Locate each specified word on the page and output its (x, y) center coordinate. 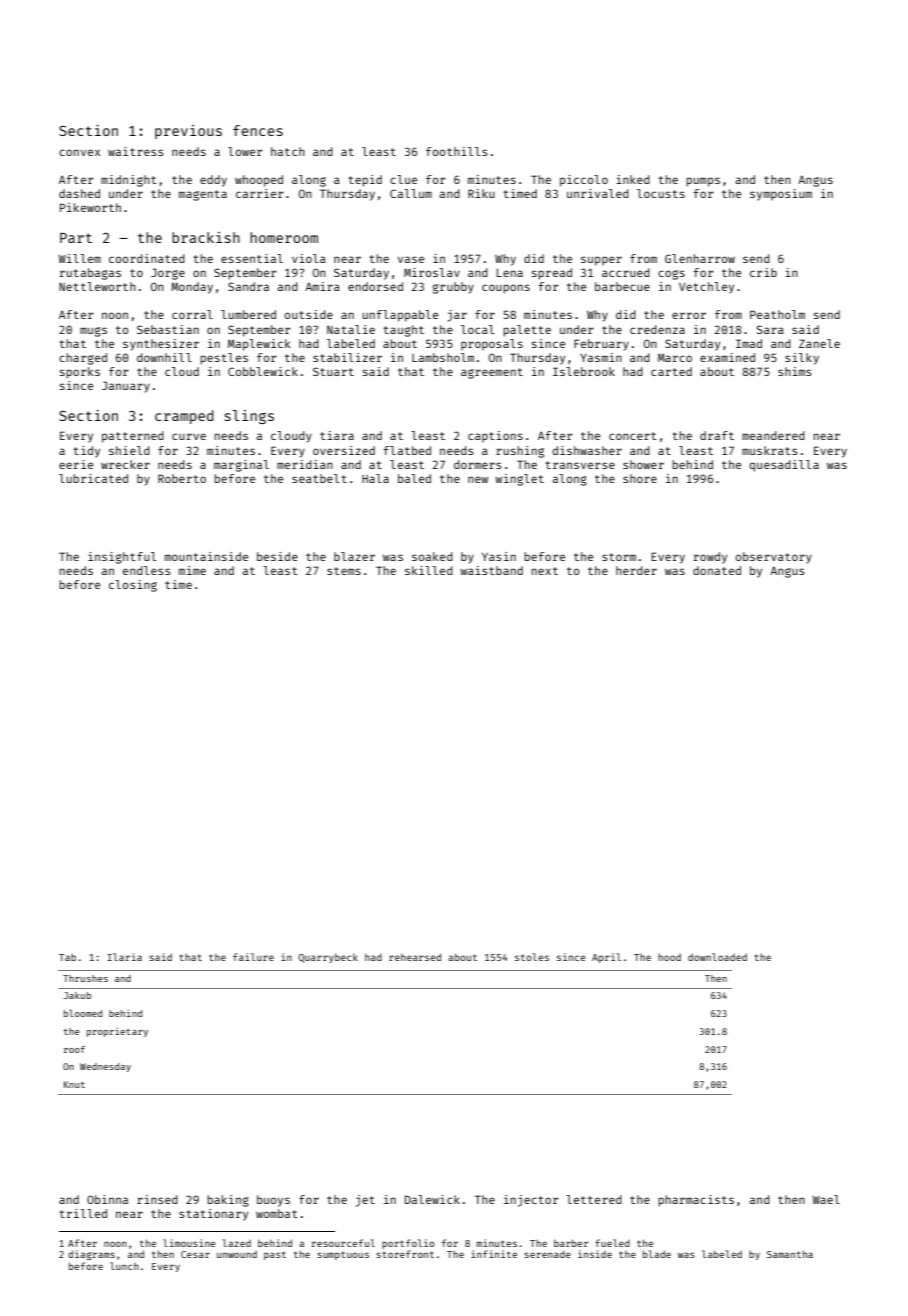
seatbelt (319, 478)
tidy (86, 452)
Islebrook (584, 371)
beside (277, 556)
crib (763, 272)
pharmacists (696, 1201)
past (275, 1255)
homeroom (284, 237)
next (544, 571)
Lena (510, 273)
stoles (532, 957)
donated (717, 570)
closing (133, 586)
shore (640, 478)
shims (795, 371)
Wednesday (105, 1067)
